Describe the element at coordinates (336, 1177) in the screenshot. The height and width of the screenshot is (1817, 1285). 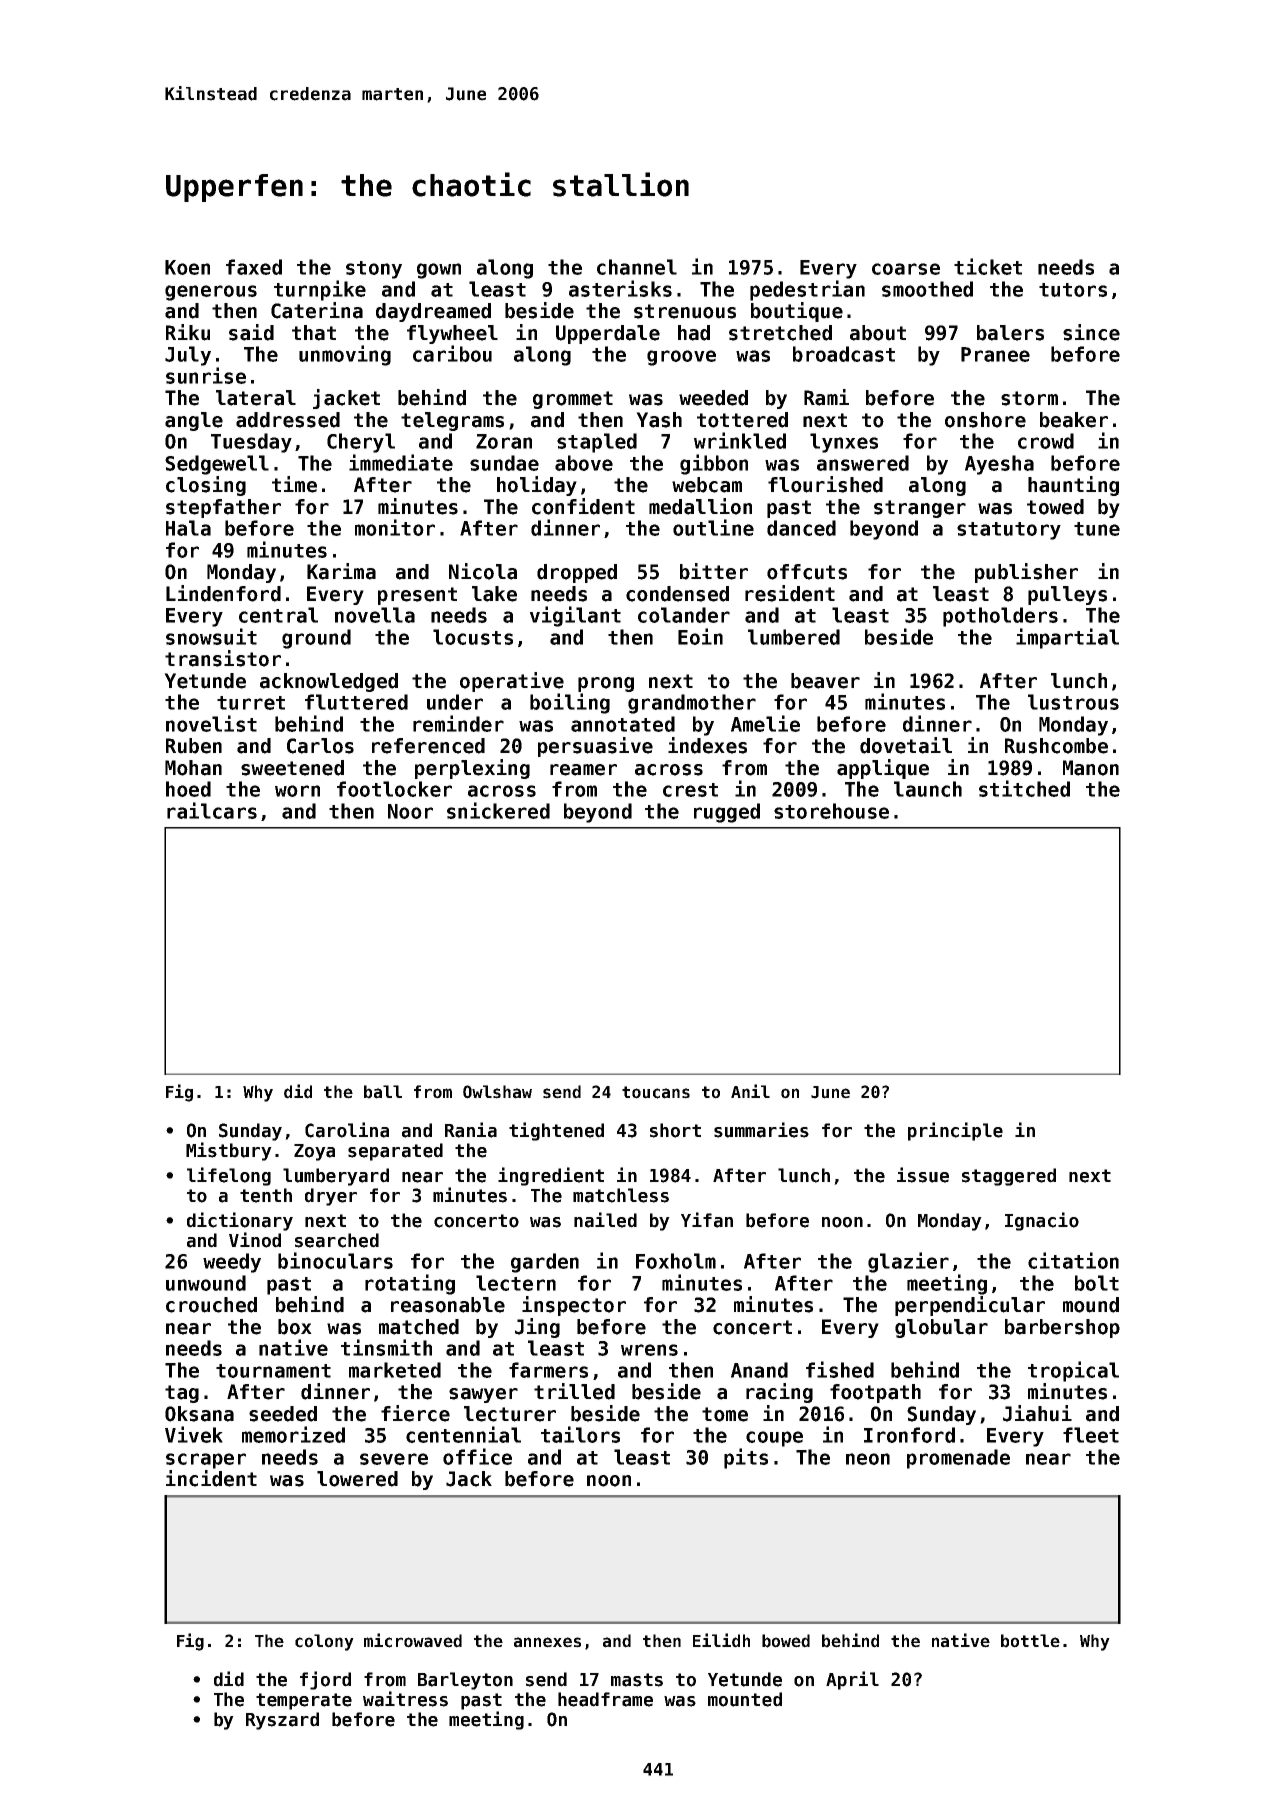
I see `lumberyard` at that location.
